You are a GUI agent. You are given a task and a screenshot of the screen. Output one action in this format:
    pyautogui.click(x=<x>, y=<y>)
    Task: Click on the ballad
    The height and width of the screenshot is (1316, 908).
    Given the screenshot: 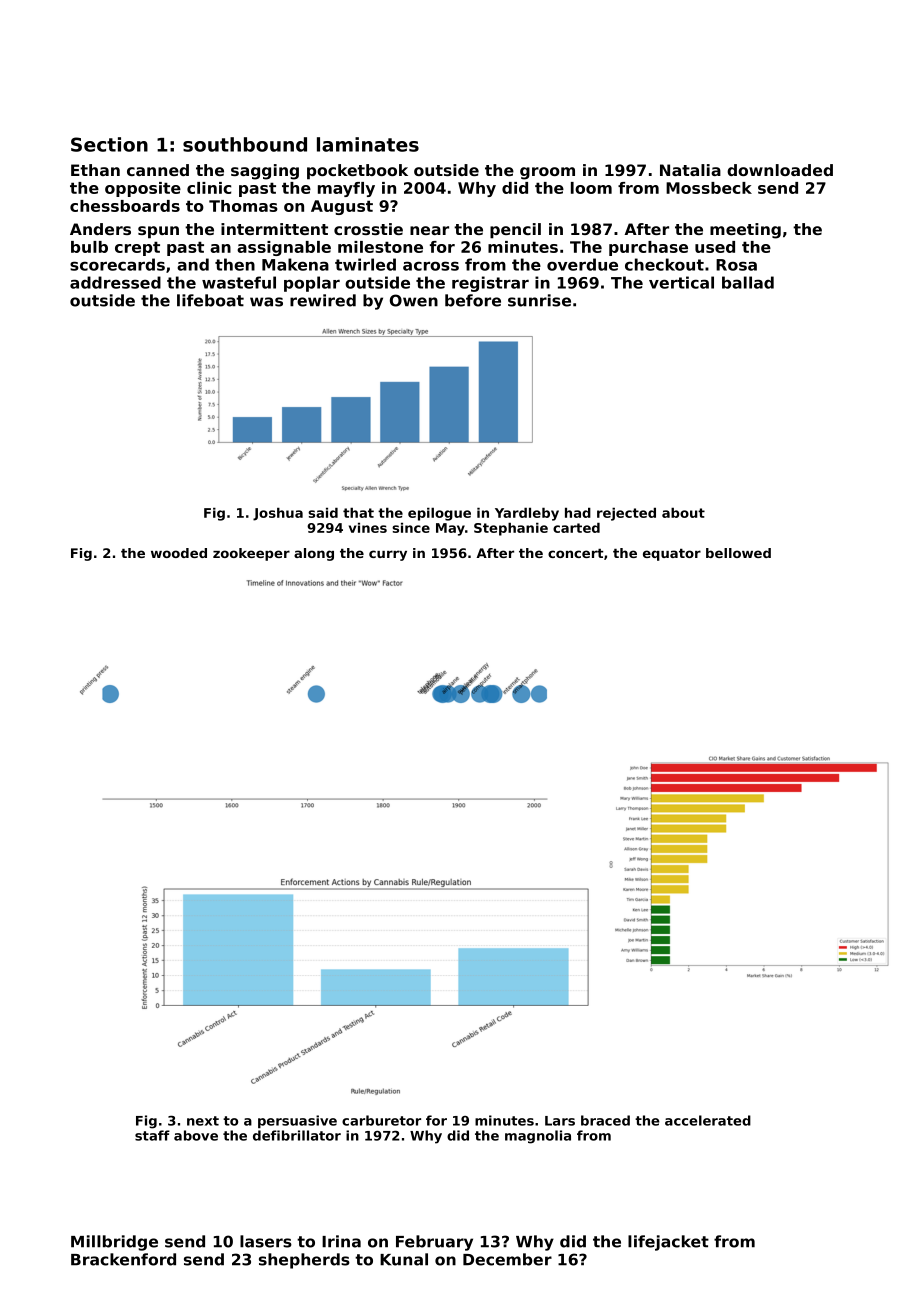 What is the action you would take?
    pyautogui.click(x=748, y=282)
